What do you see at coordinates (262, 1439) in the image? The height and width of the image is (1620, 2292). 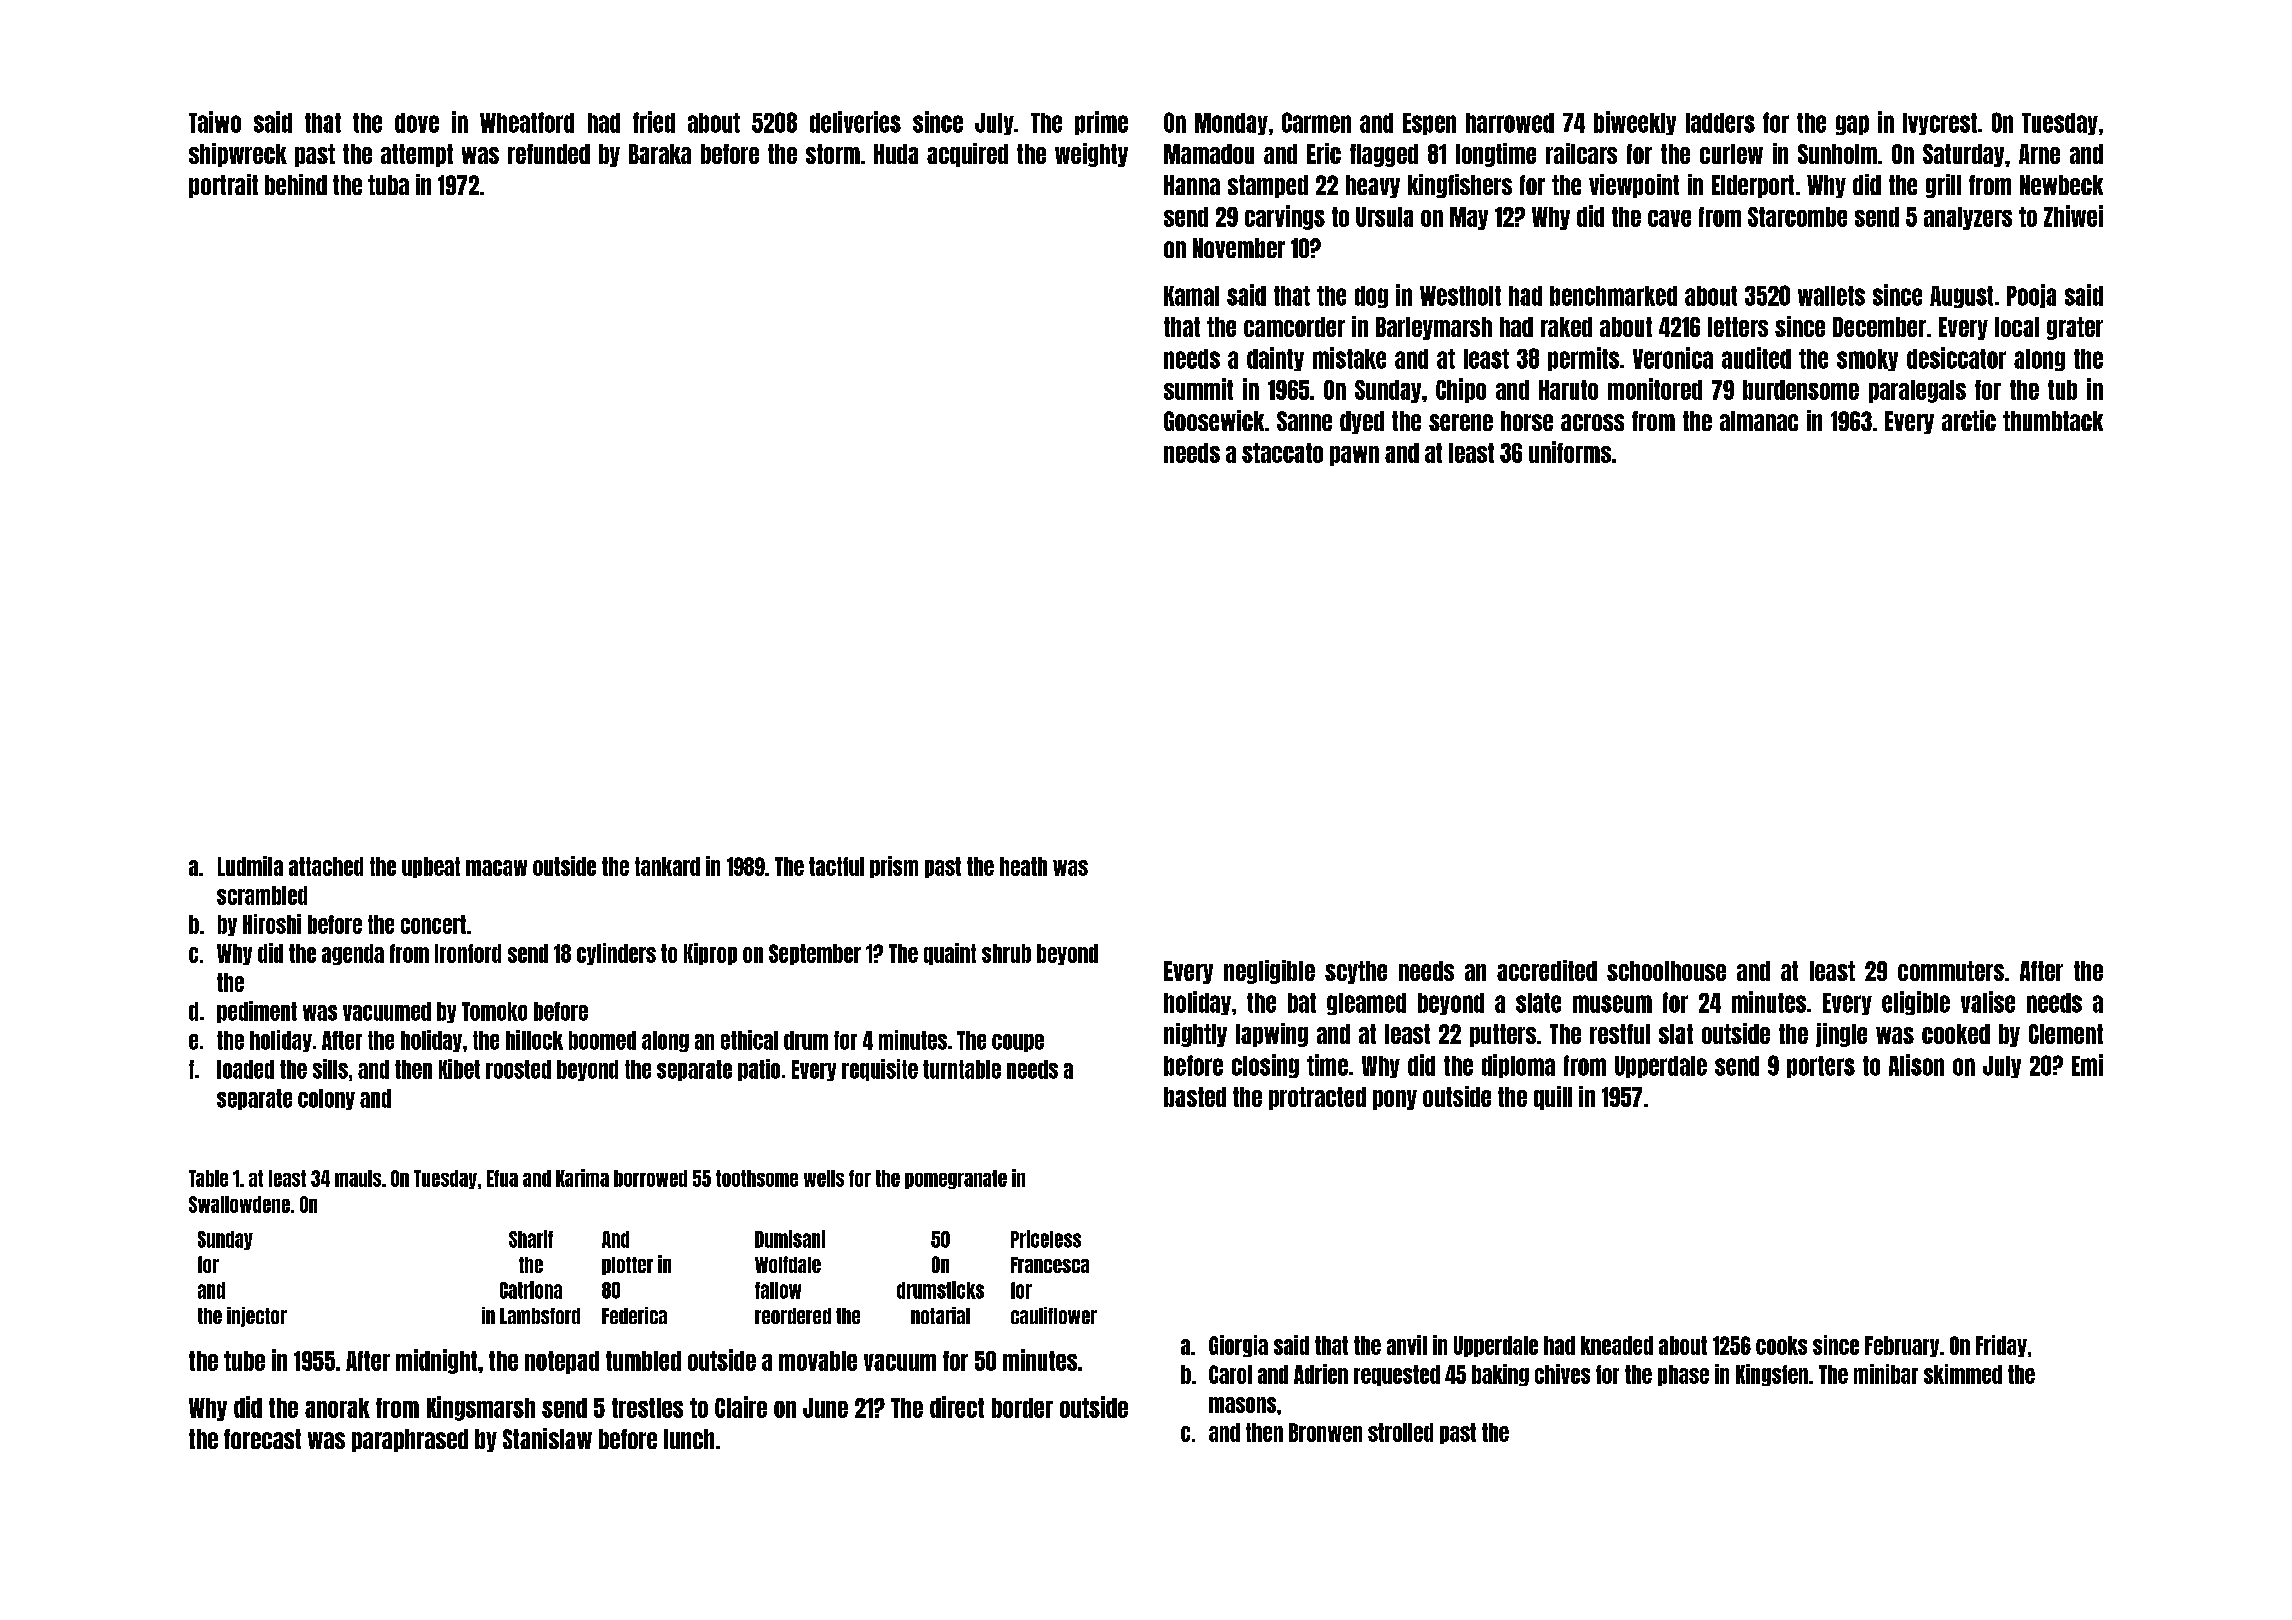 I see `forecast` at bounding box center [262, 1439].
